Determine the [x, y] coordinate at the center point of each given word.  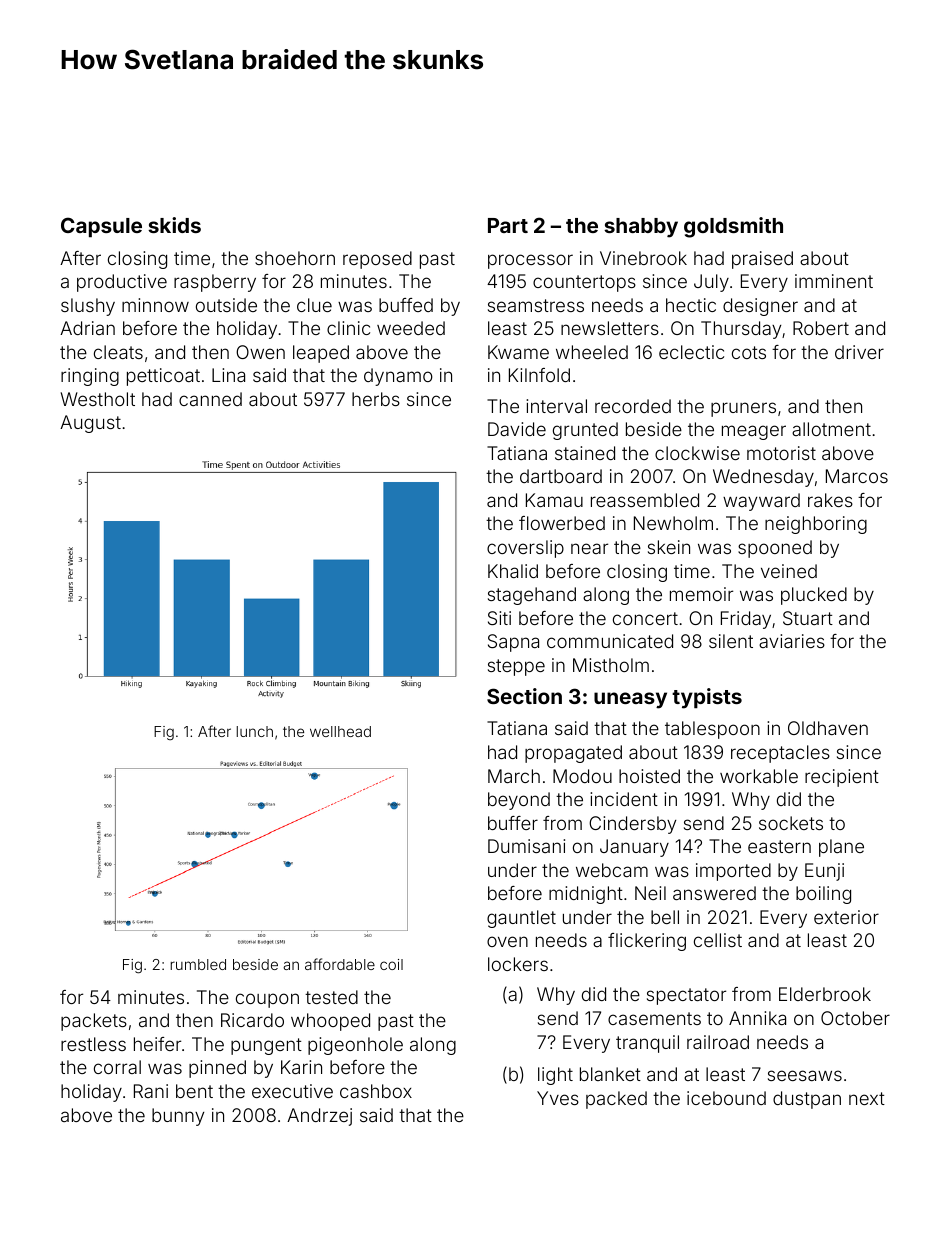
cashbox [376, 1091]
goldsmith [733, 227]
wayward [761, 502]
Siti [499, 618]
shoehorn [295, 258]
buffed [406, 305]
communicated [610, 641]
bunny [178, 1117]
